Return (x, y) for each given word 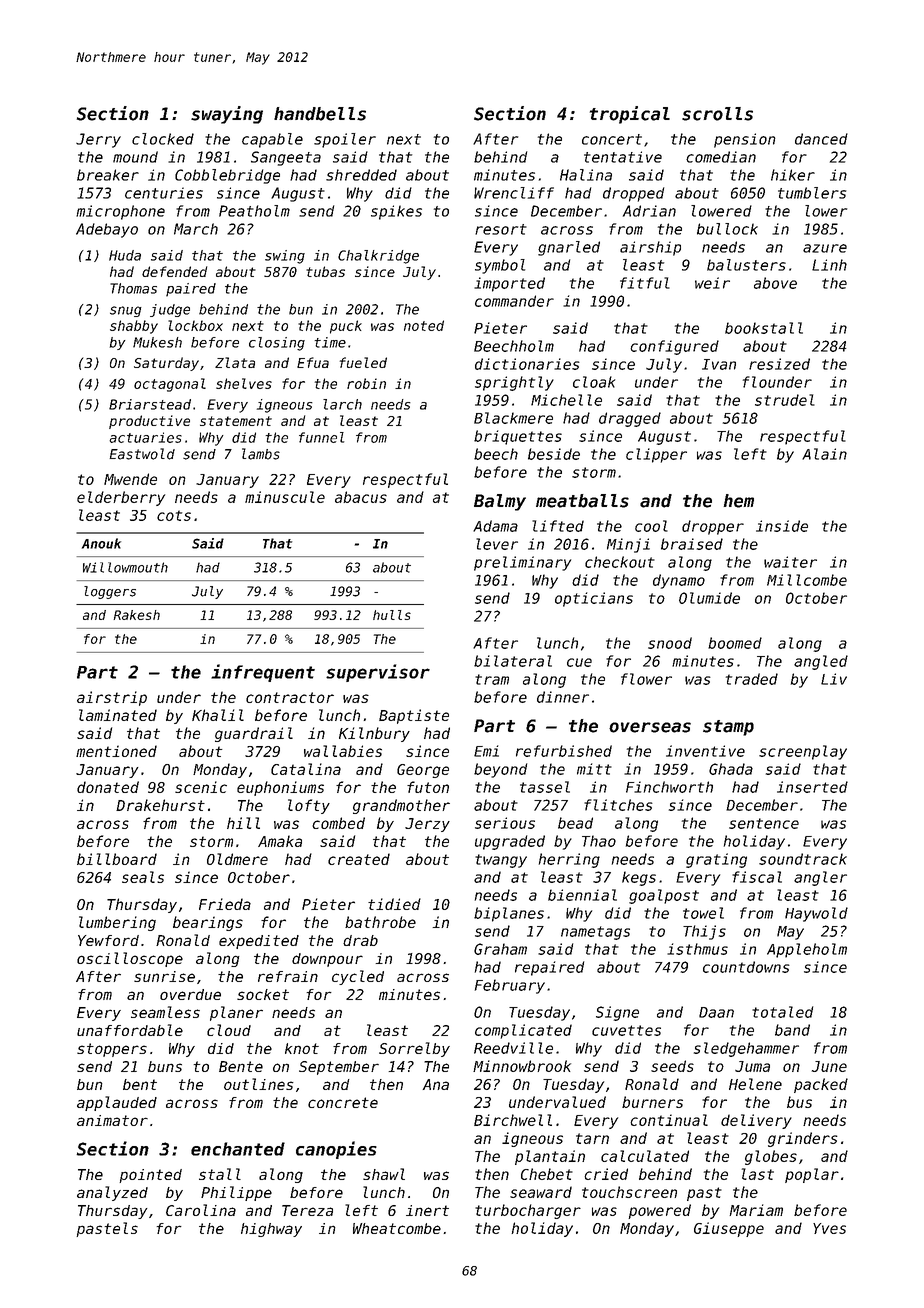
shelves (244, 383)
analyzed (112, 1193)
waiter (790, 562)
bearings (208, 923)
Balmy (500, 502)
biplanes (509, 914)
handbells (320, 114)
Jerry (98, 140)
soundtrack (803, 859)
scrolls (717, 114)
